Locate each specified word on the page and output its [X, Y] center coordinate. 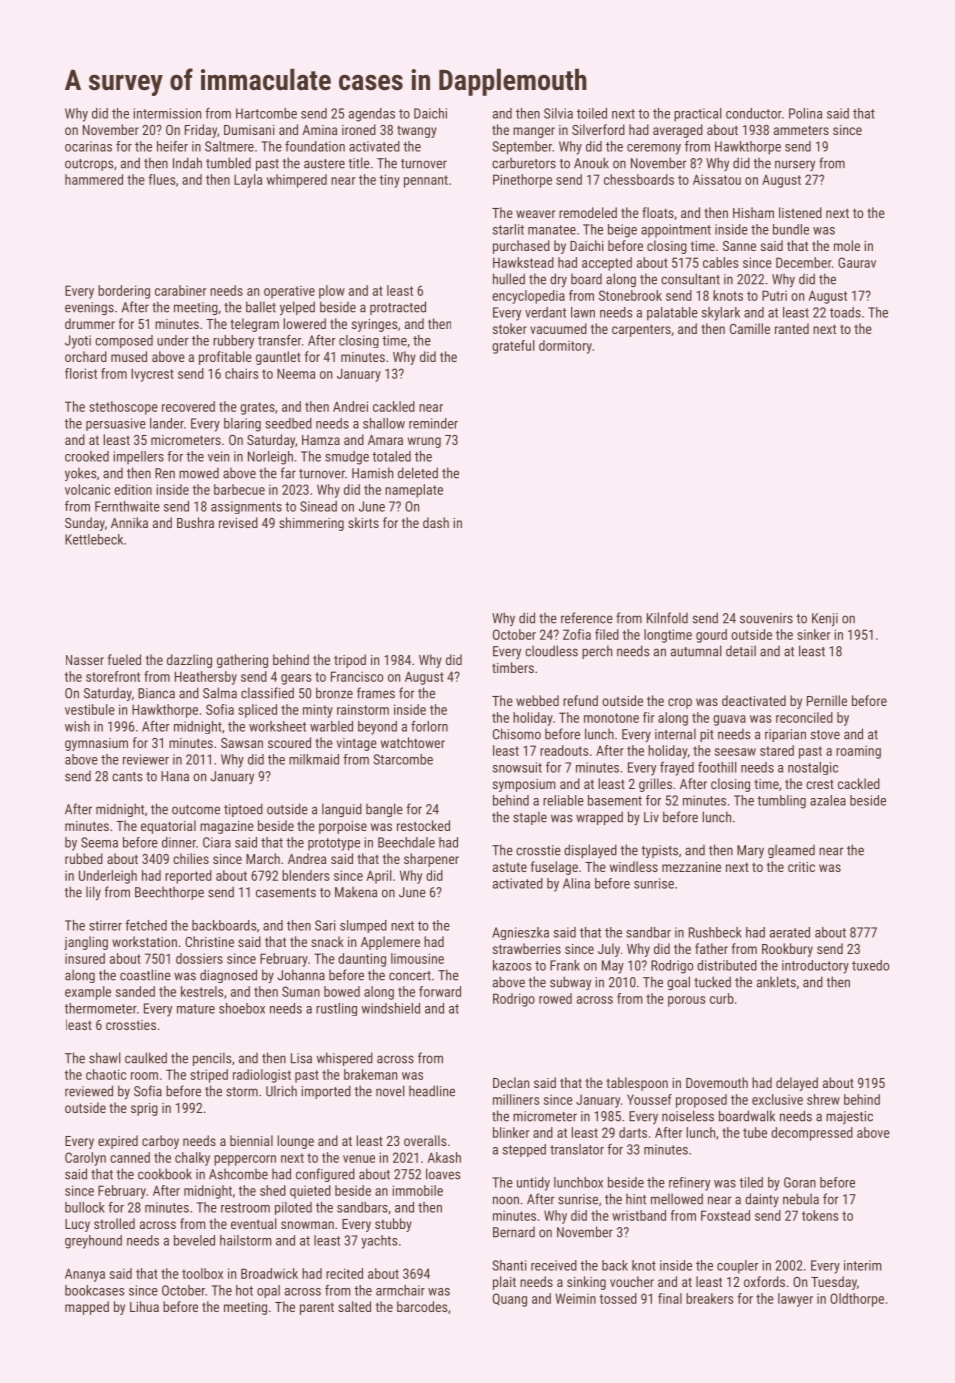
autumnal [696, 651]
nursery [795, 165]
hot [244, 1290]
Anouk [591, 163]
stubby [393, 1225]
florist [81, 373]
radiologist [262, 1076]
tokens [820, 1215]
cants [127, 777]
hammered [94, 179]
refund [580, 700]
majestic [849, 1117]
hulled [509, 279]
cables [720, 262]
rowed [555, 998]
